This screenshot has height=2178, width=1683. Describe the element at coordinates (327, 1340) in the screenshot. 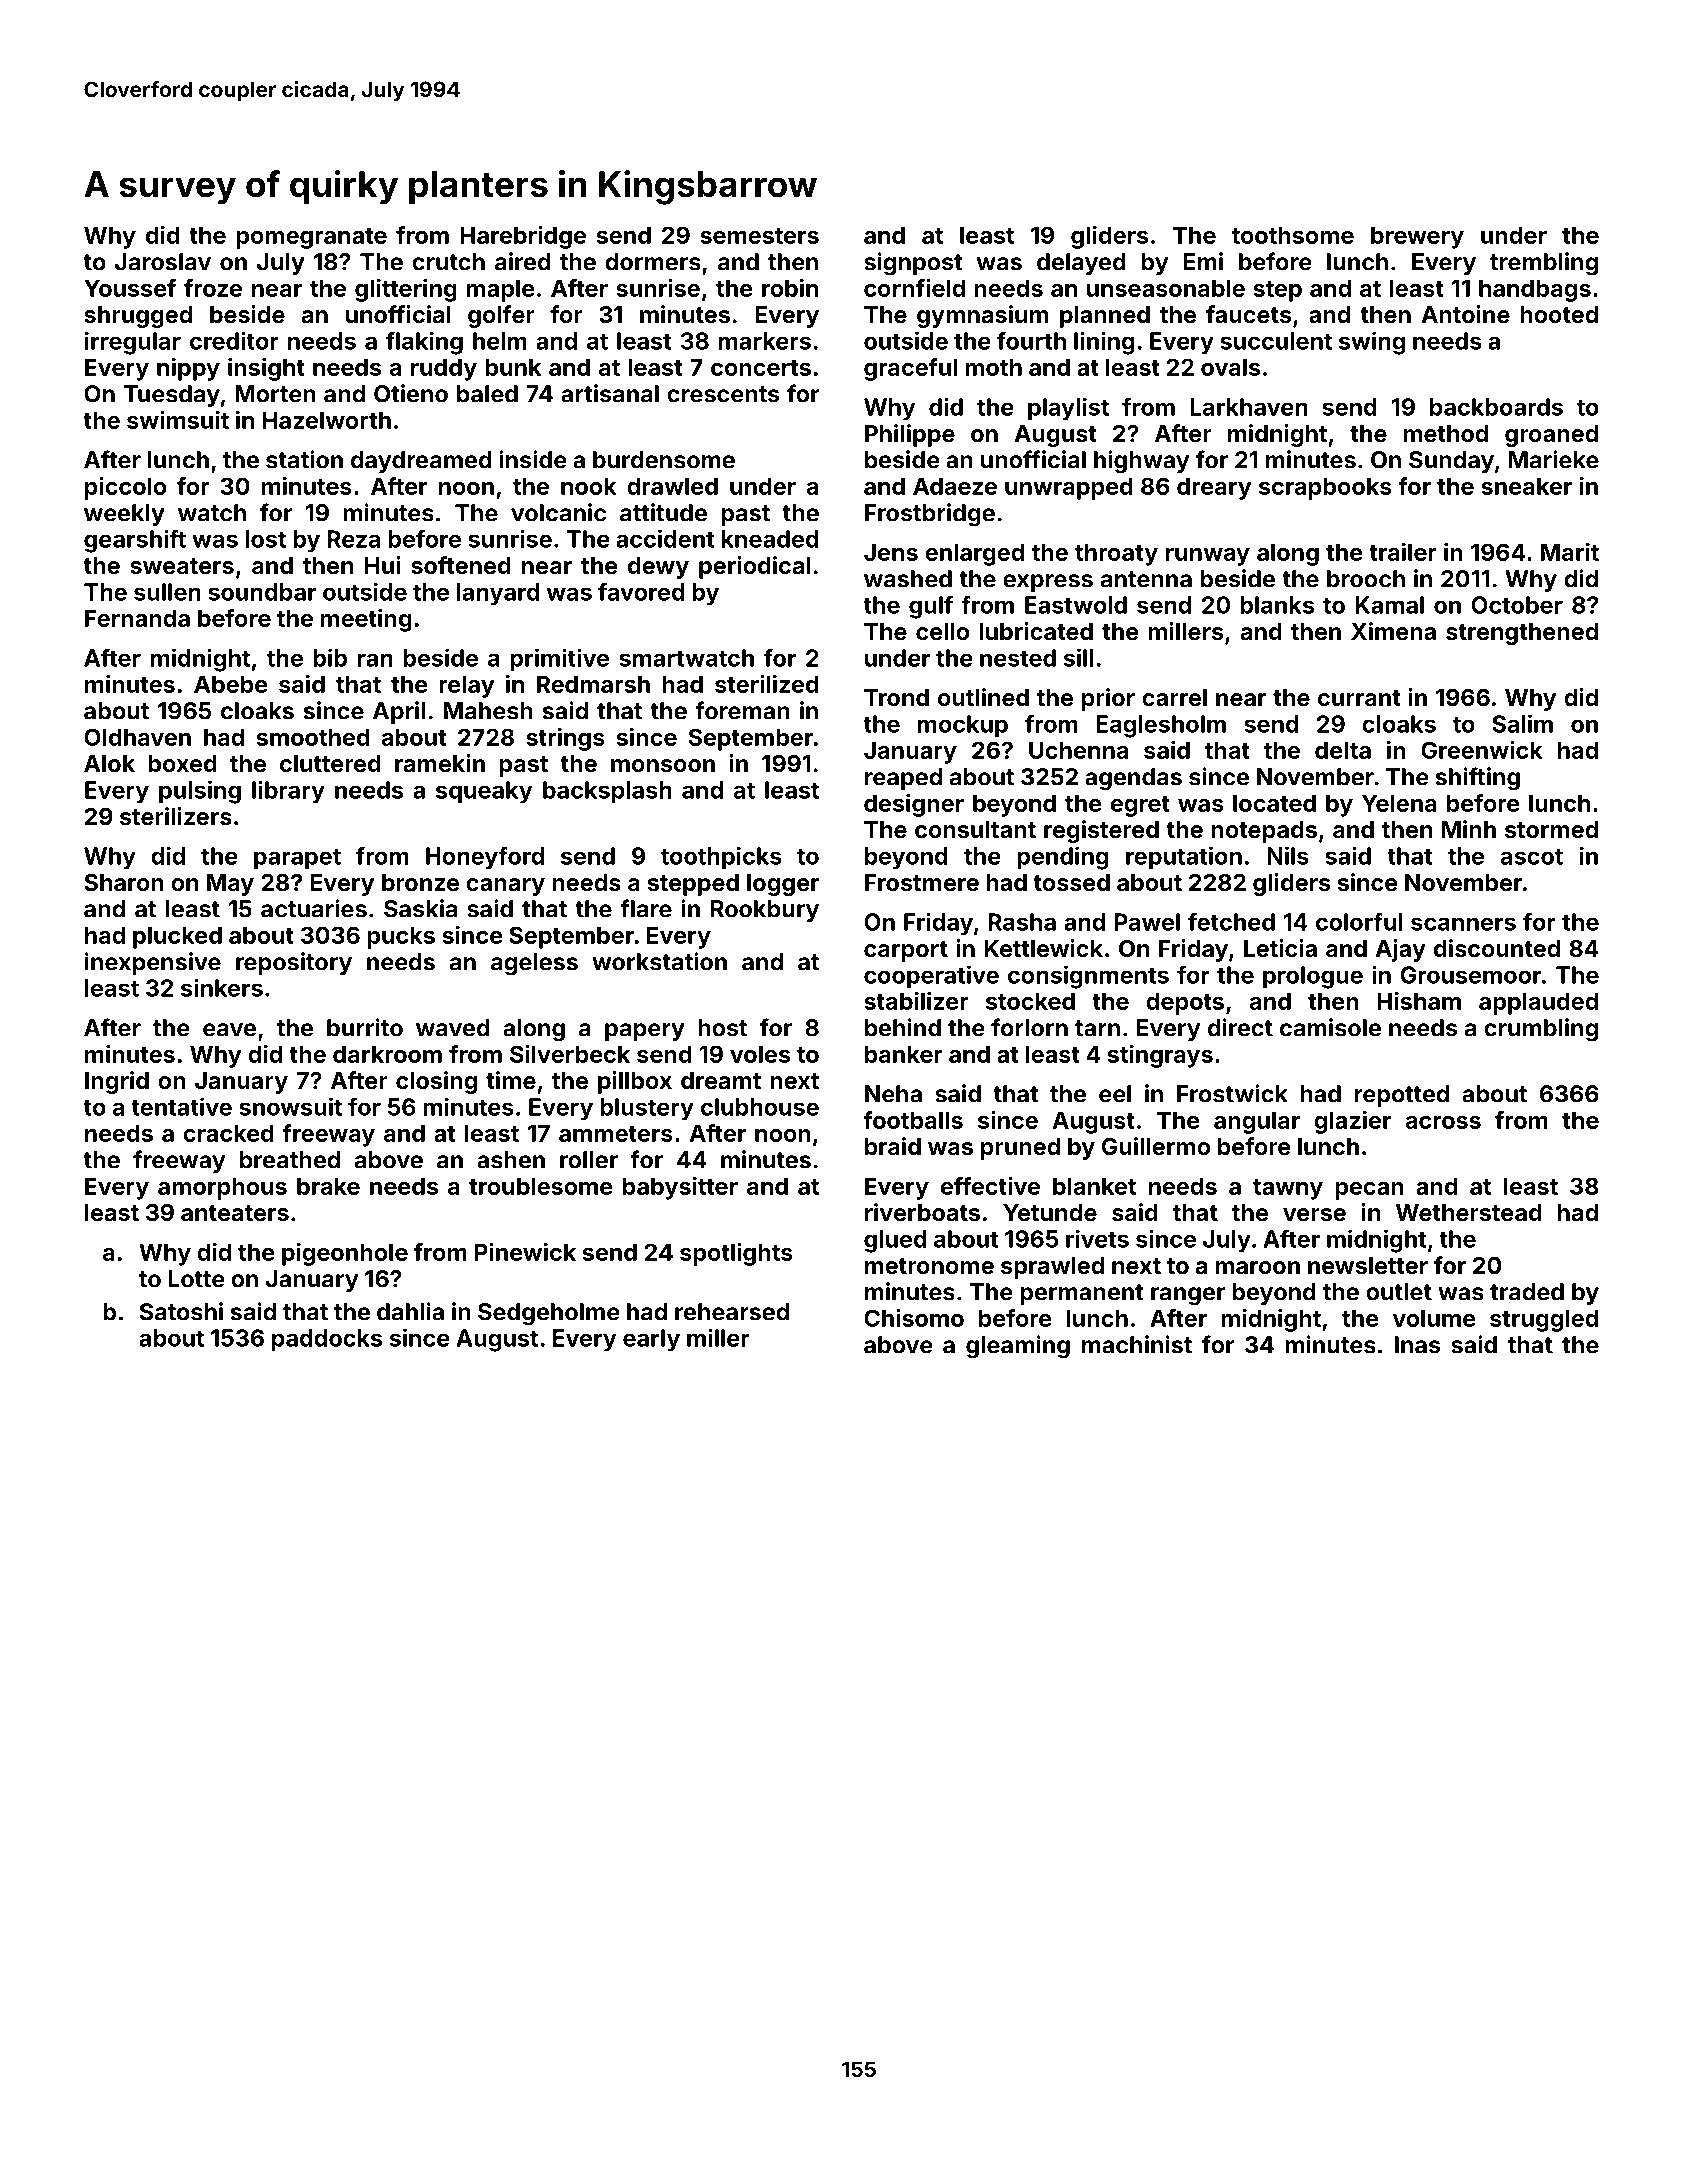

I see `paddocks` at that location.
